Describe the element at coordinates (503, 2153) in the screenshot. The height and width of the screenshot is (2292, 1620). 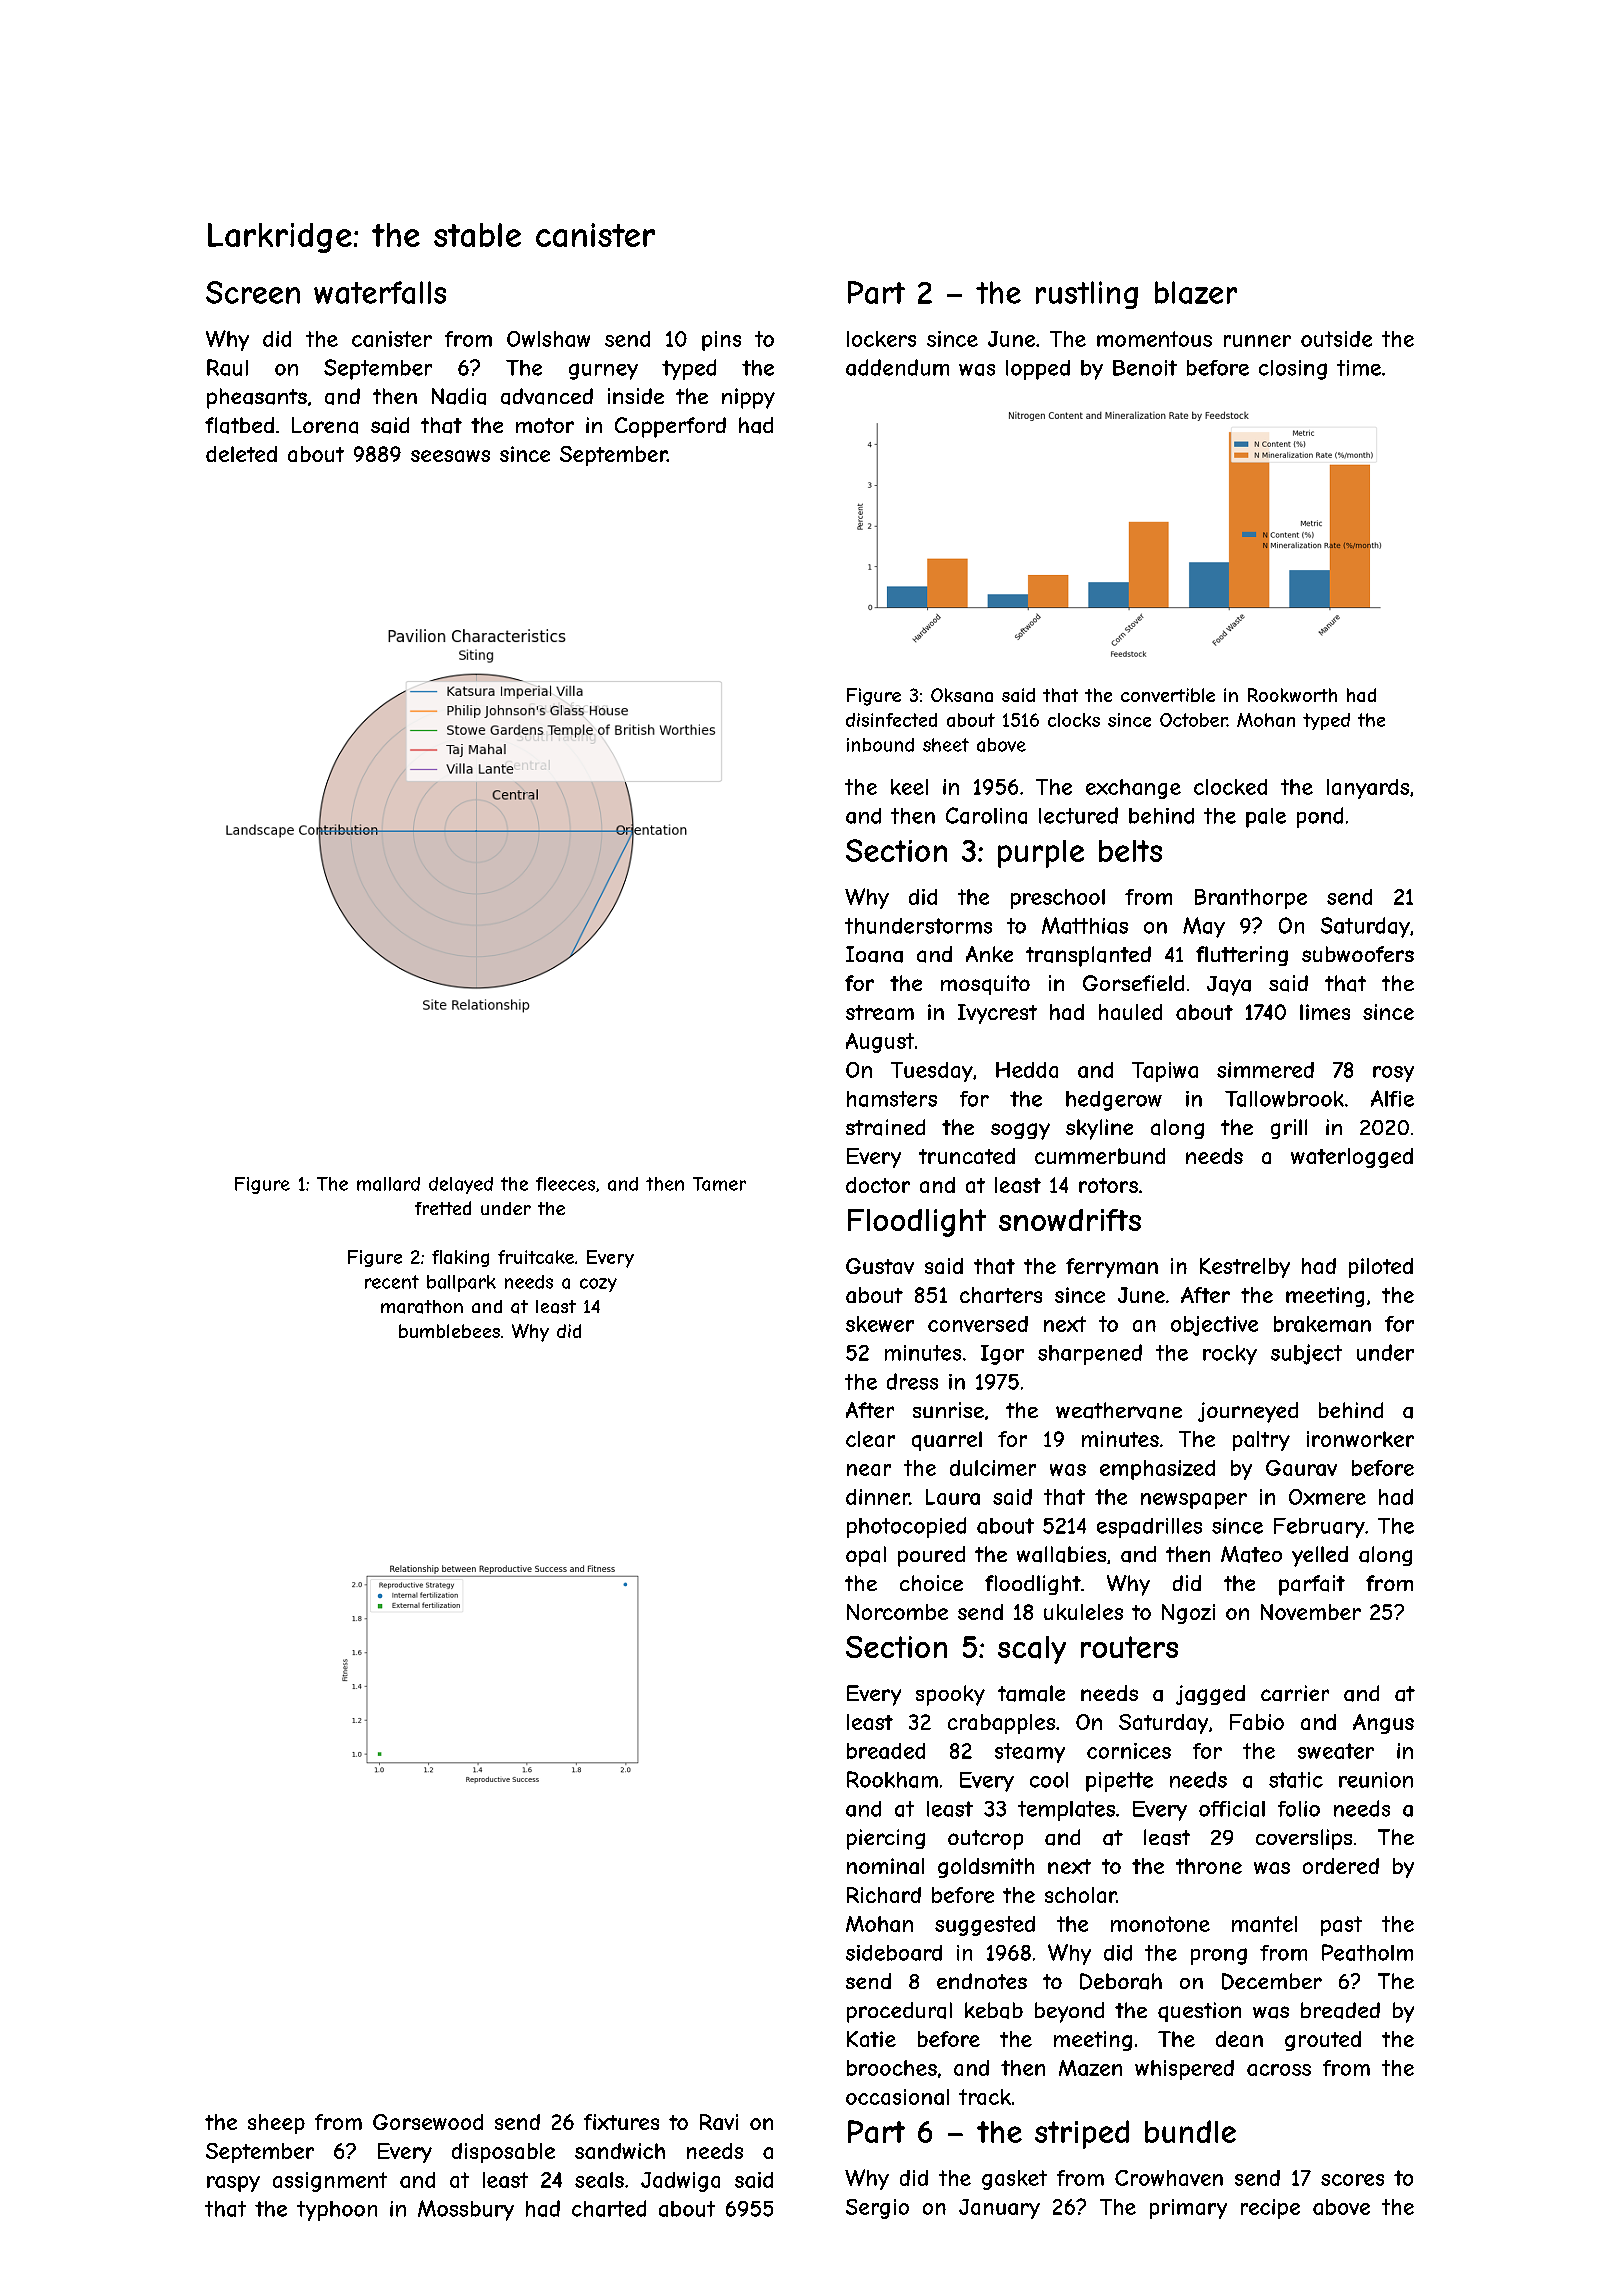
I see `disposable` at that location.
